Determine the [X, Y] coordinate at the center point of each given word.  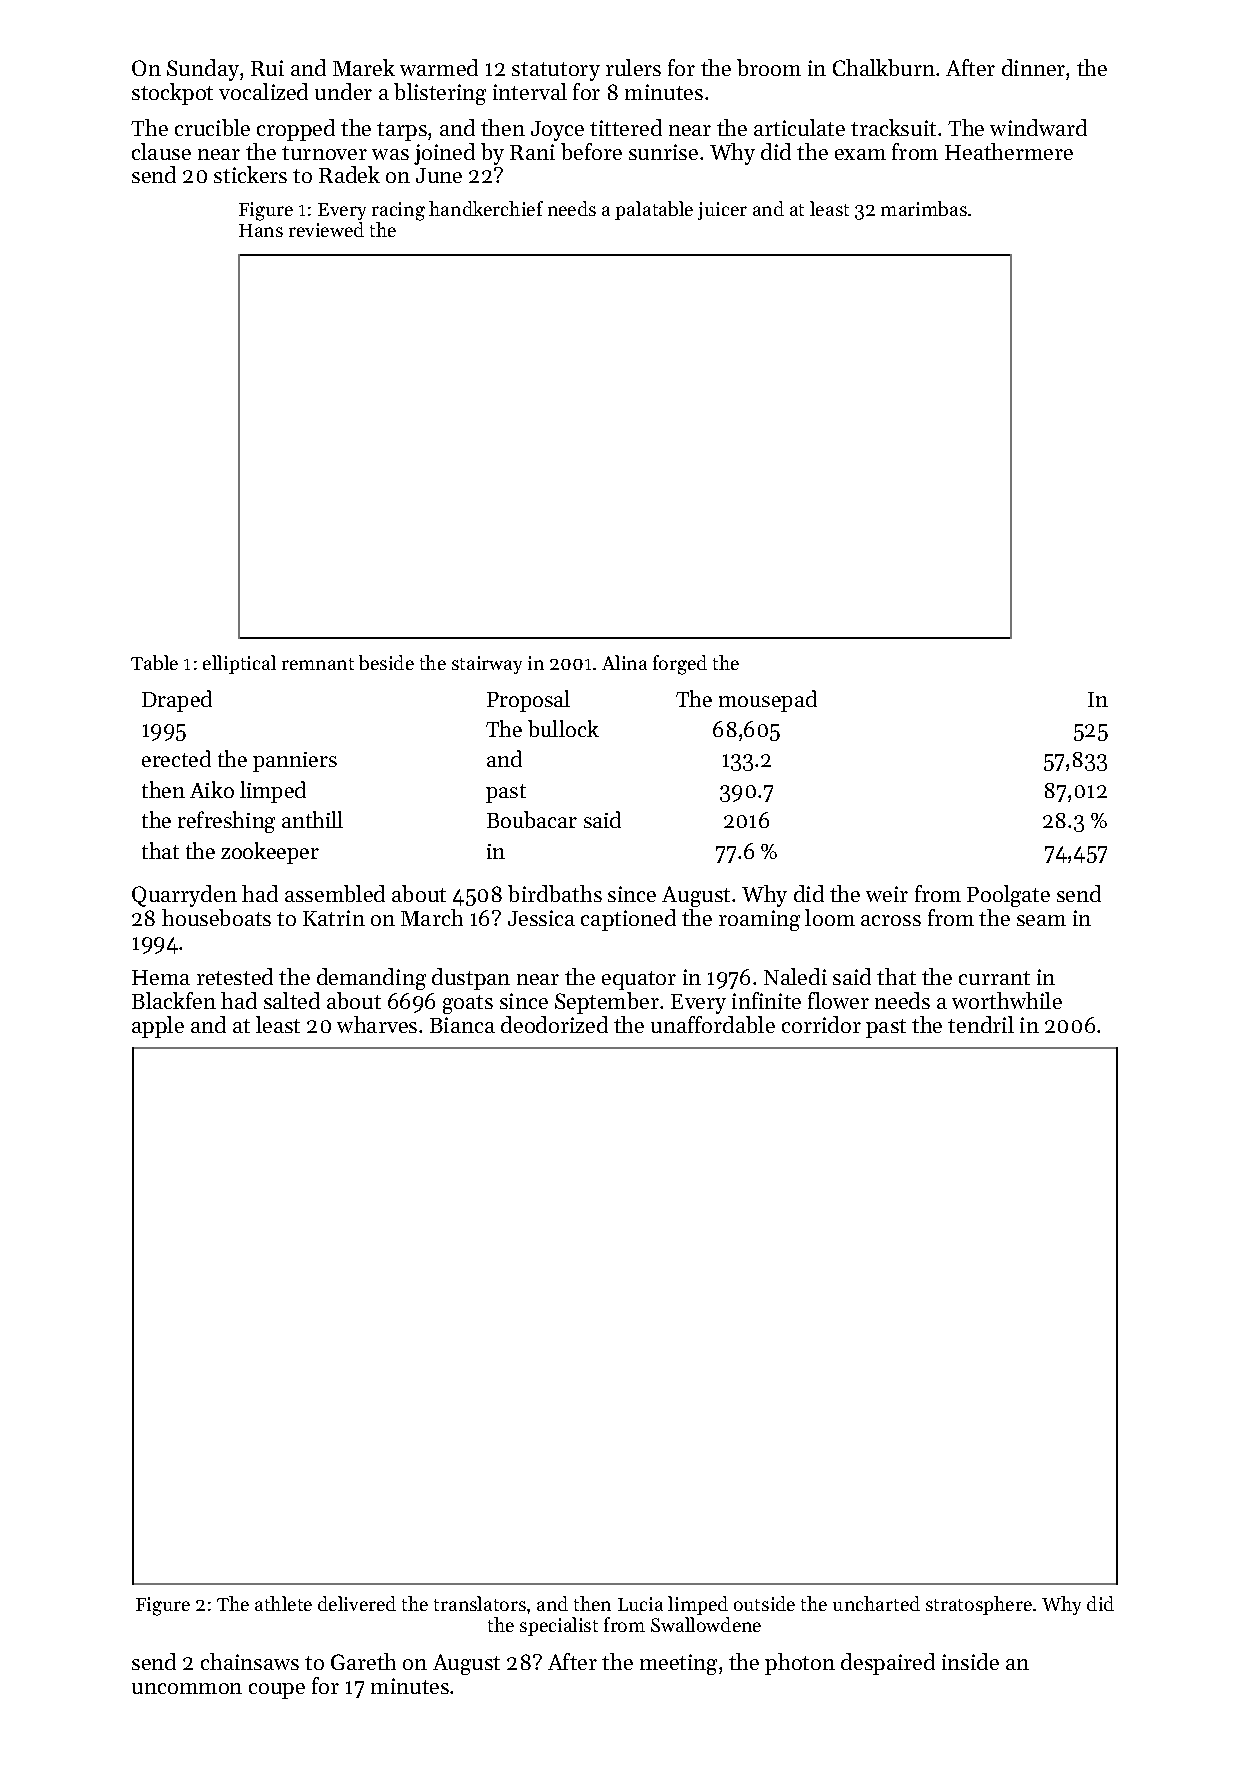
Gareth [363, 1661]
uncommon [187, 1688]
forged [680, 665]
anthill [312, 819]
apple [158, 1027]
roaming [759, 920]
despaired [888, 1664]
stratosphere [979, 1605]
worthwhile [1007, 1000]
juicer [722, 211]
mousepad [768, 701]
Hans [261, 230]
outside [764, 1603]
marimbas [924, 208]
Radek [349, 174]
